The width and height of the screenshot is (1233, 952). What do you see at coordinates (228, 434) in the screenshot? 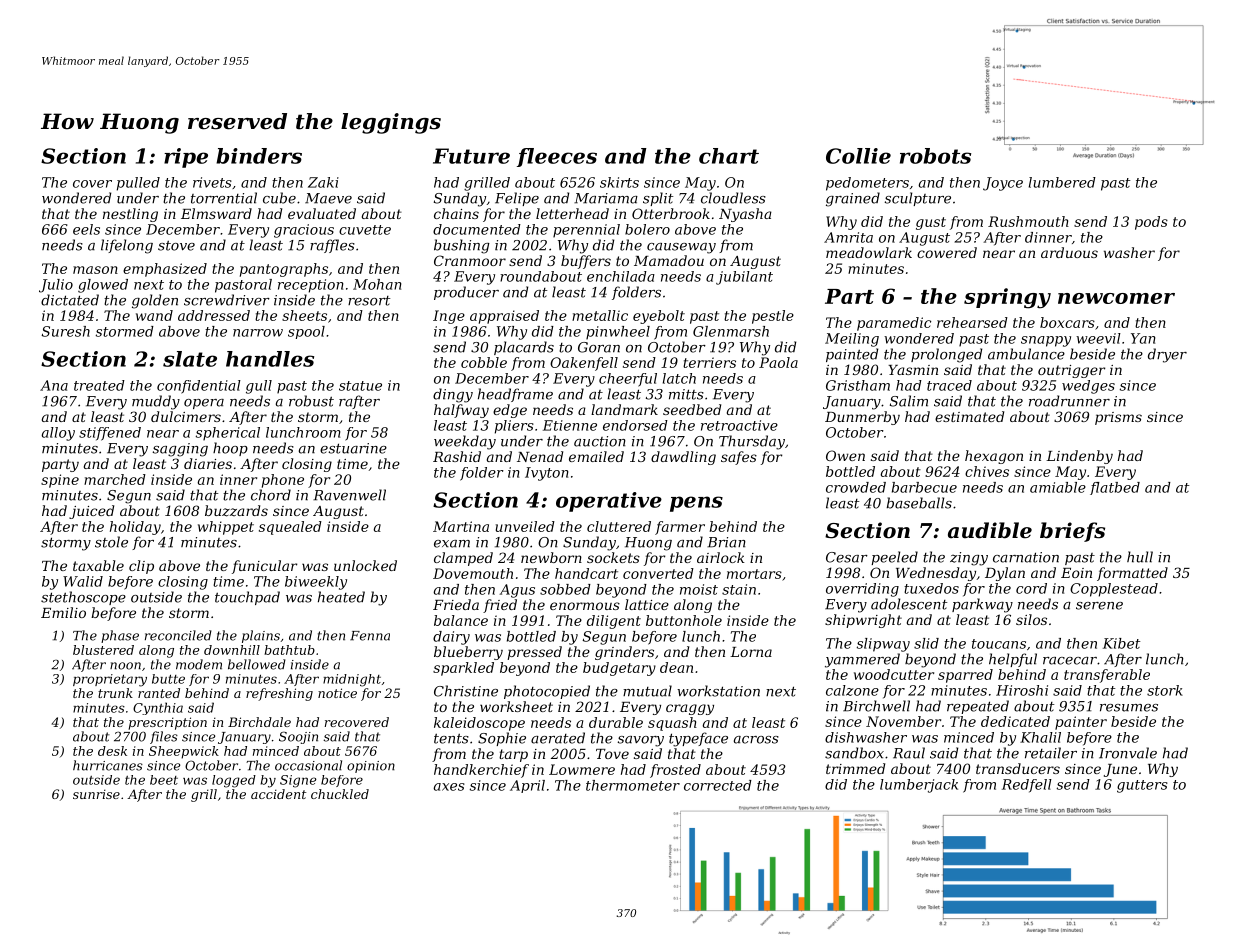
I see `spherical` at bounding box center [228, 434].
